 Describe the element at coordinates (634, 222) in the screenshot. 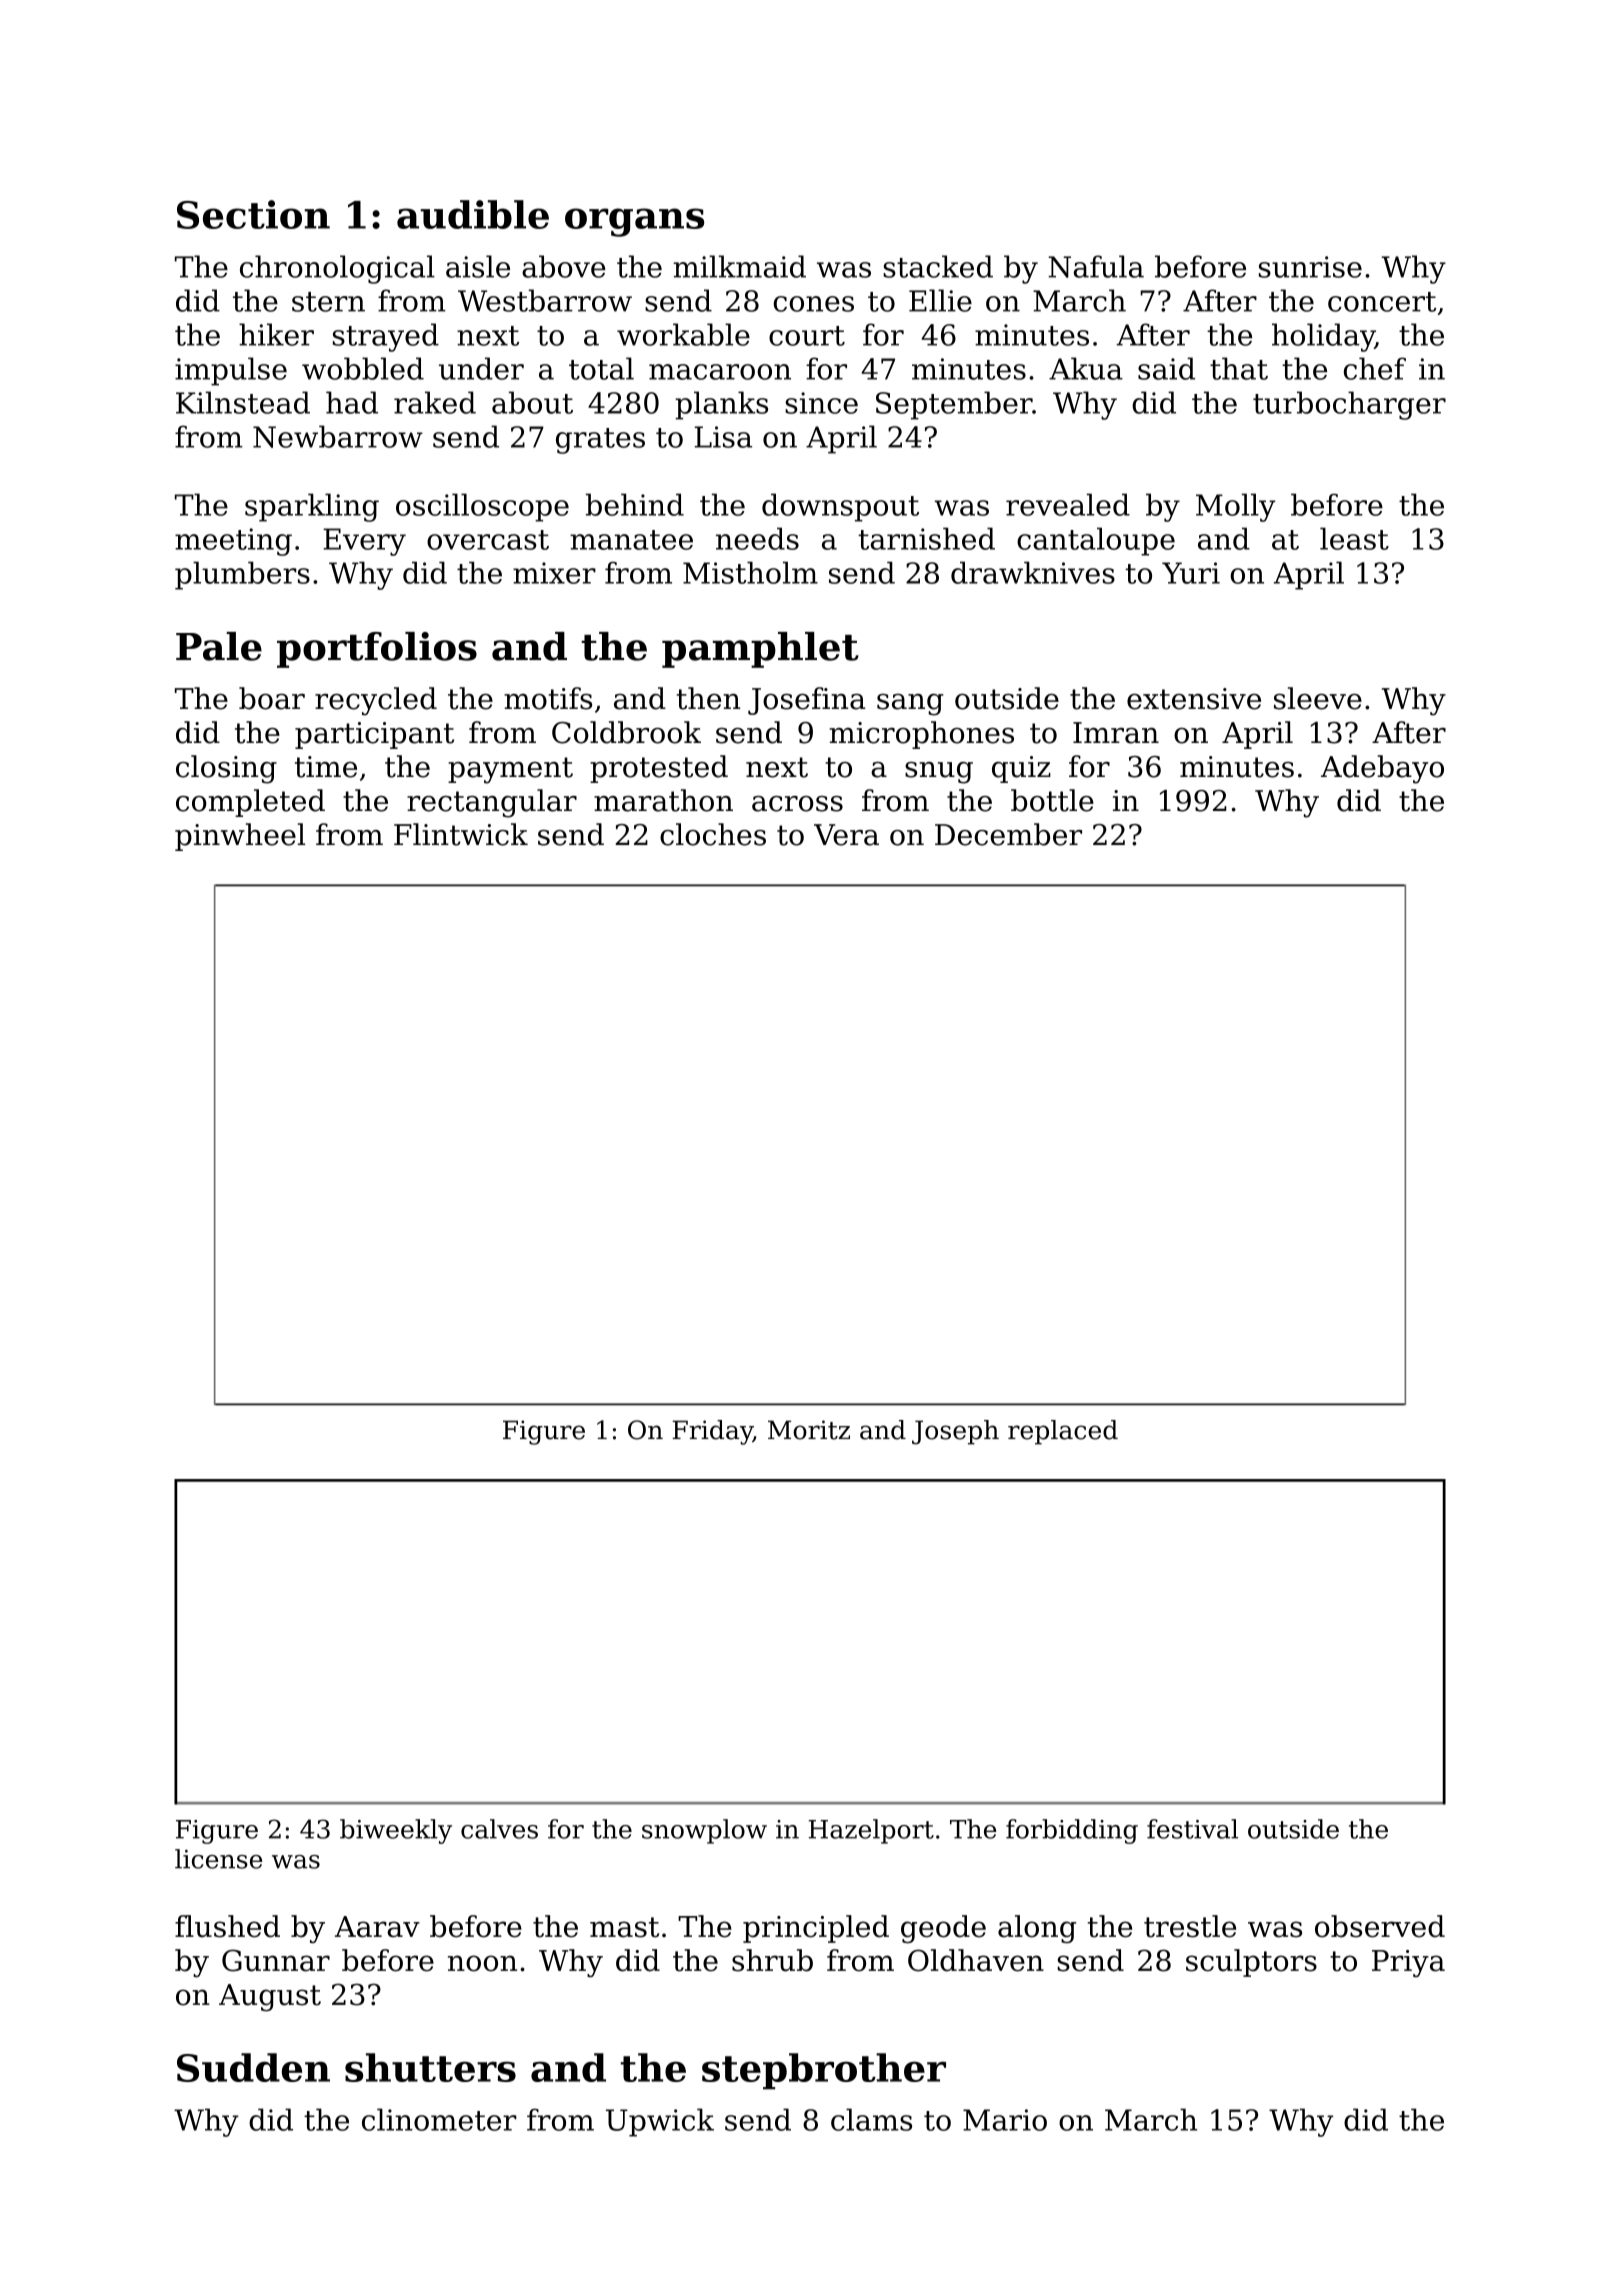

I see `organs` at that location.
